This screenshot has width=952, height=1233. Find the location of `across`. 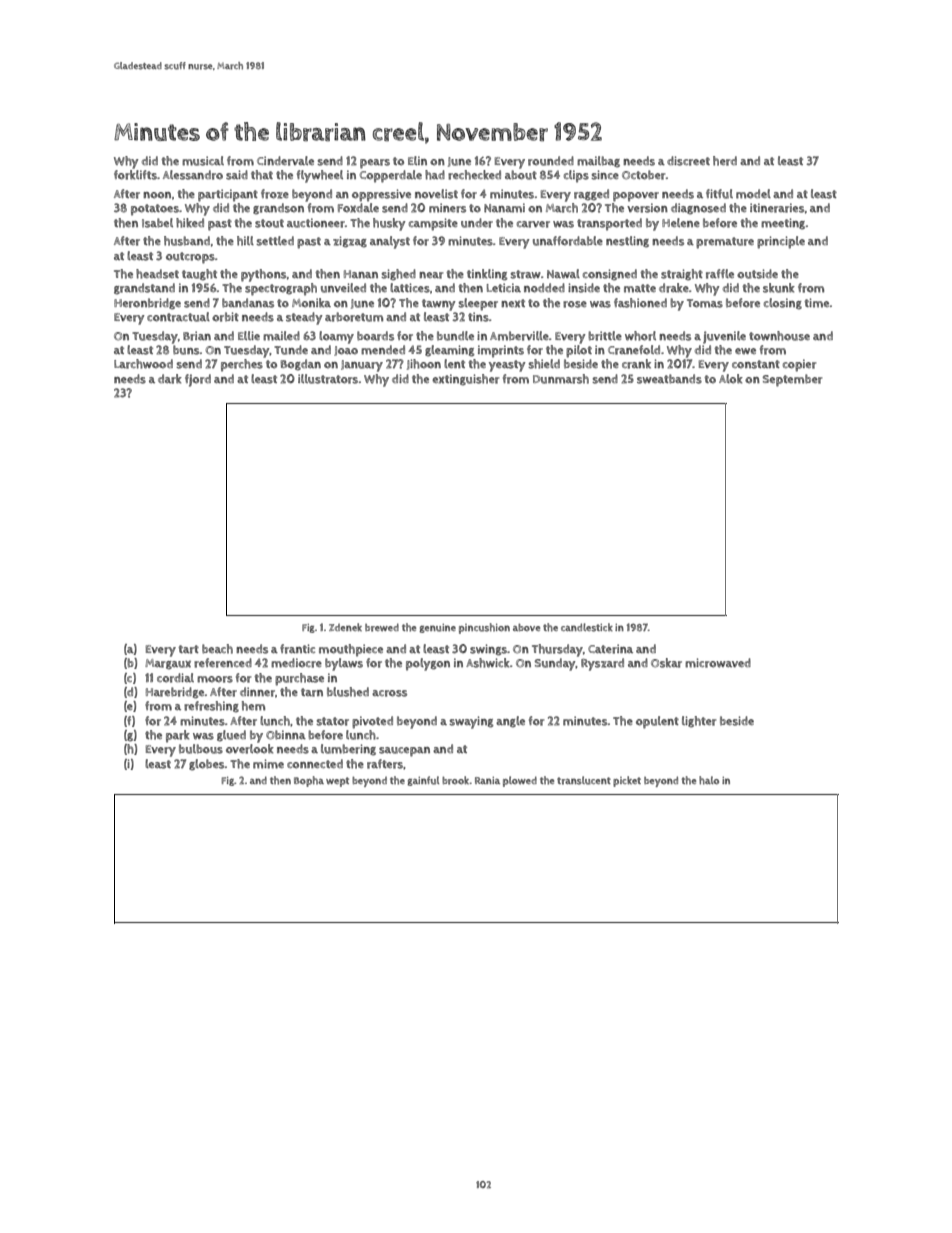

across is located at coordinates (389, 693).
